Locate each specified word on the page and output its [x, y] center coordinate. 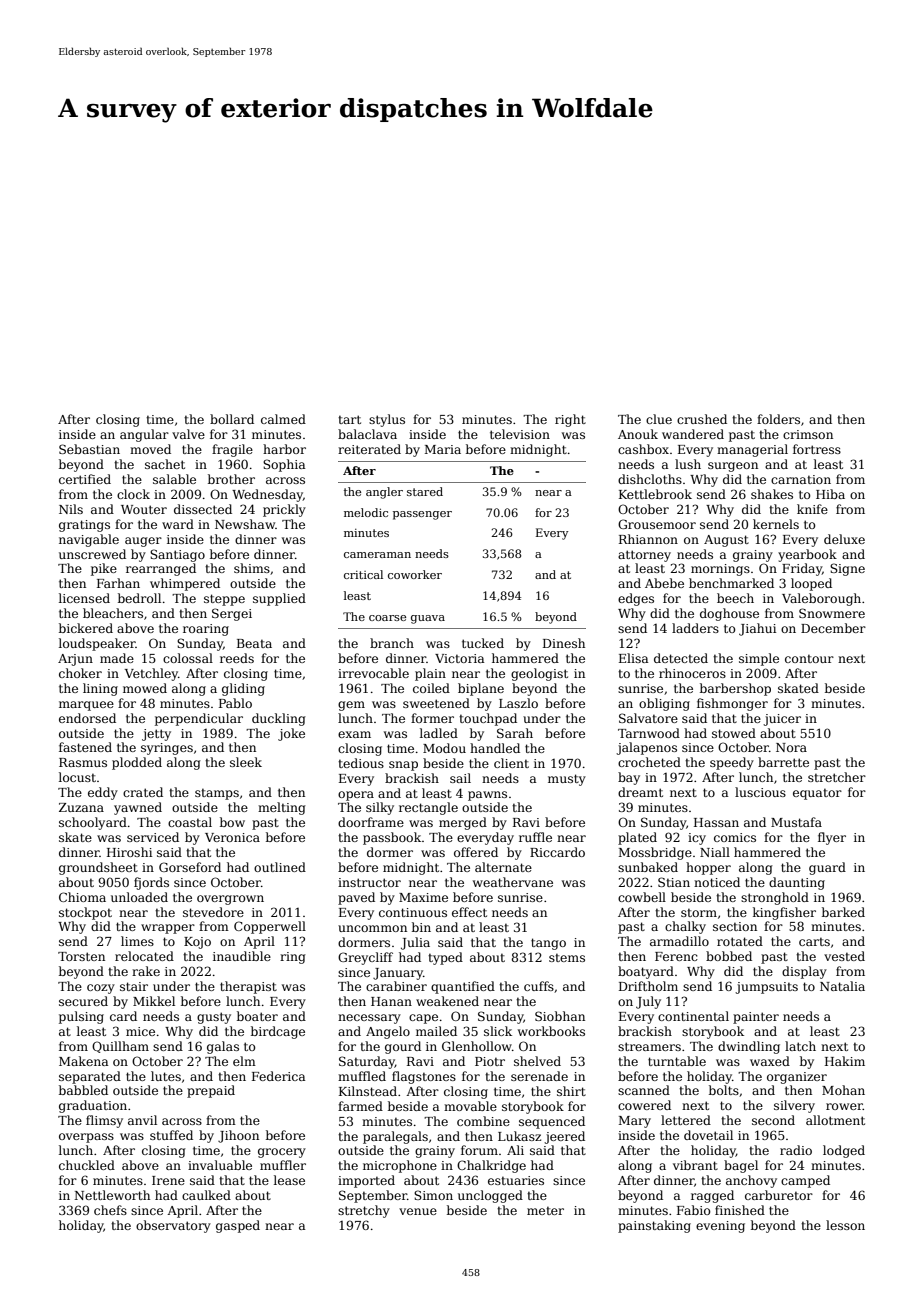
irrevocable [373, 673]
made [117, 658]
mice [140, 1031]
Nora [791, 747]
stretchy [364, 1211]
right [570, 420]
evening [720, 1227]
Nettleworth [112, 1195]
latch [800, 1046]
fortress [817, 449]
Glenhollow [477, 1046]
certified [85, 479]
